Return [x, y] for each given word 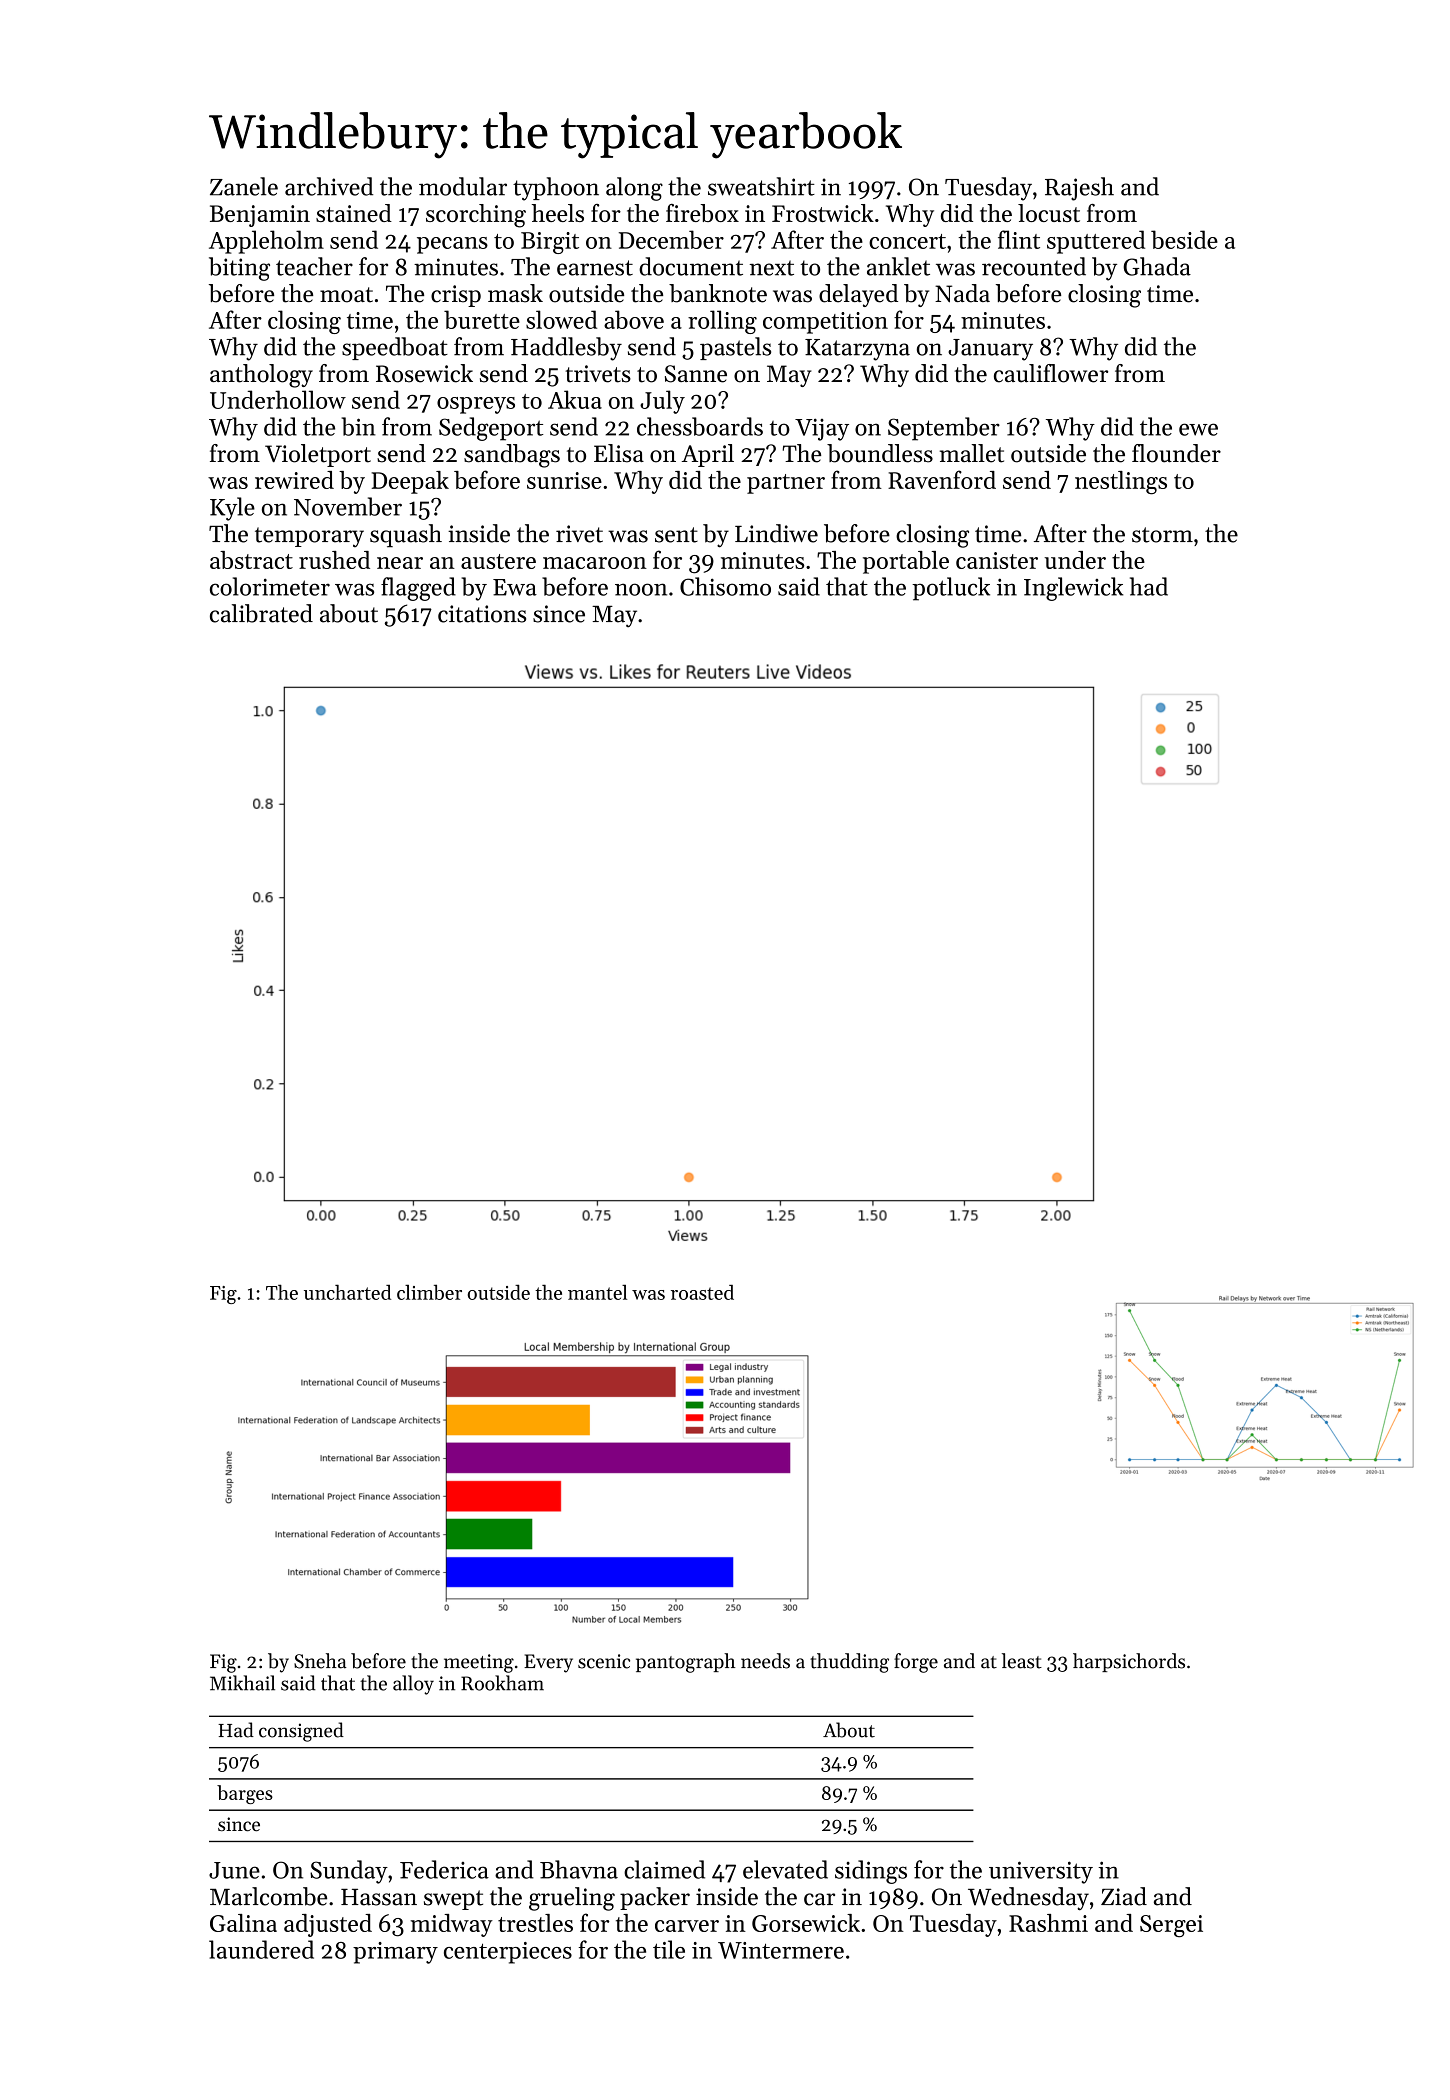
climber [429, 1292]
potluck [951, 589]
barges [245, 1794]
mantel [597, 1292]
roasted [702, 1292]
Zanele [244, 186]
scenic [604, 1661]
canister [997, 560]
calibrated [261, 613]
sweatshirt [761, 186]
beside [1184, 239]
